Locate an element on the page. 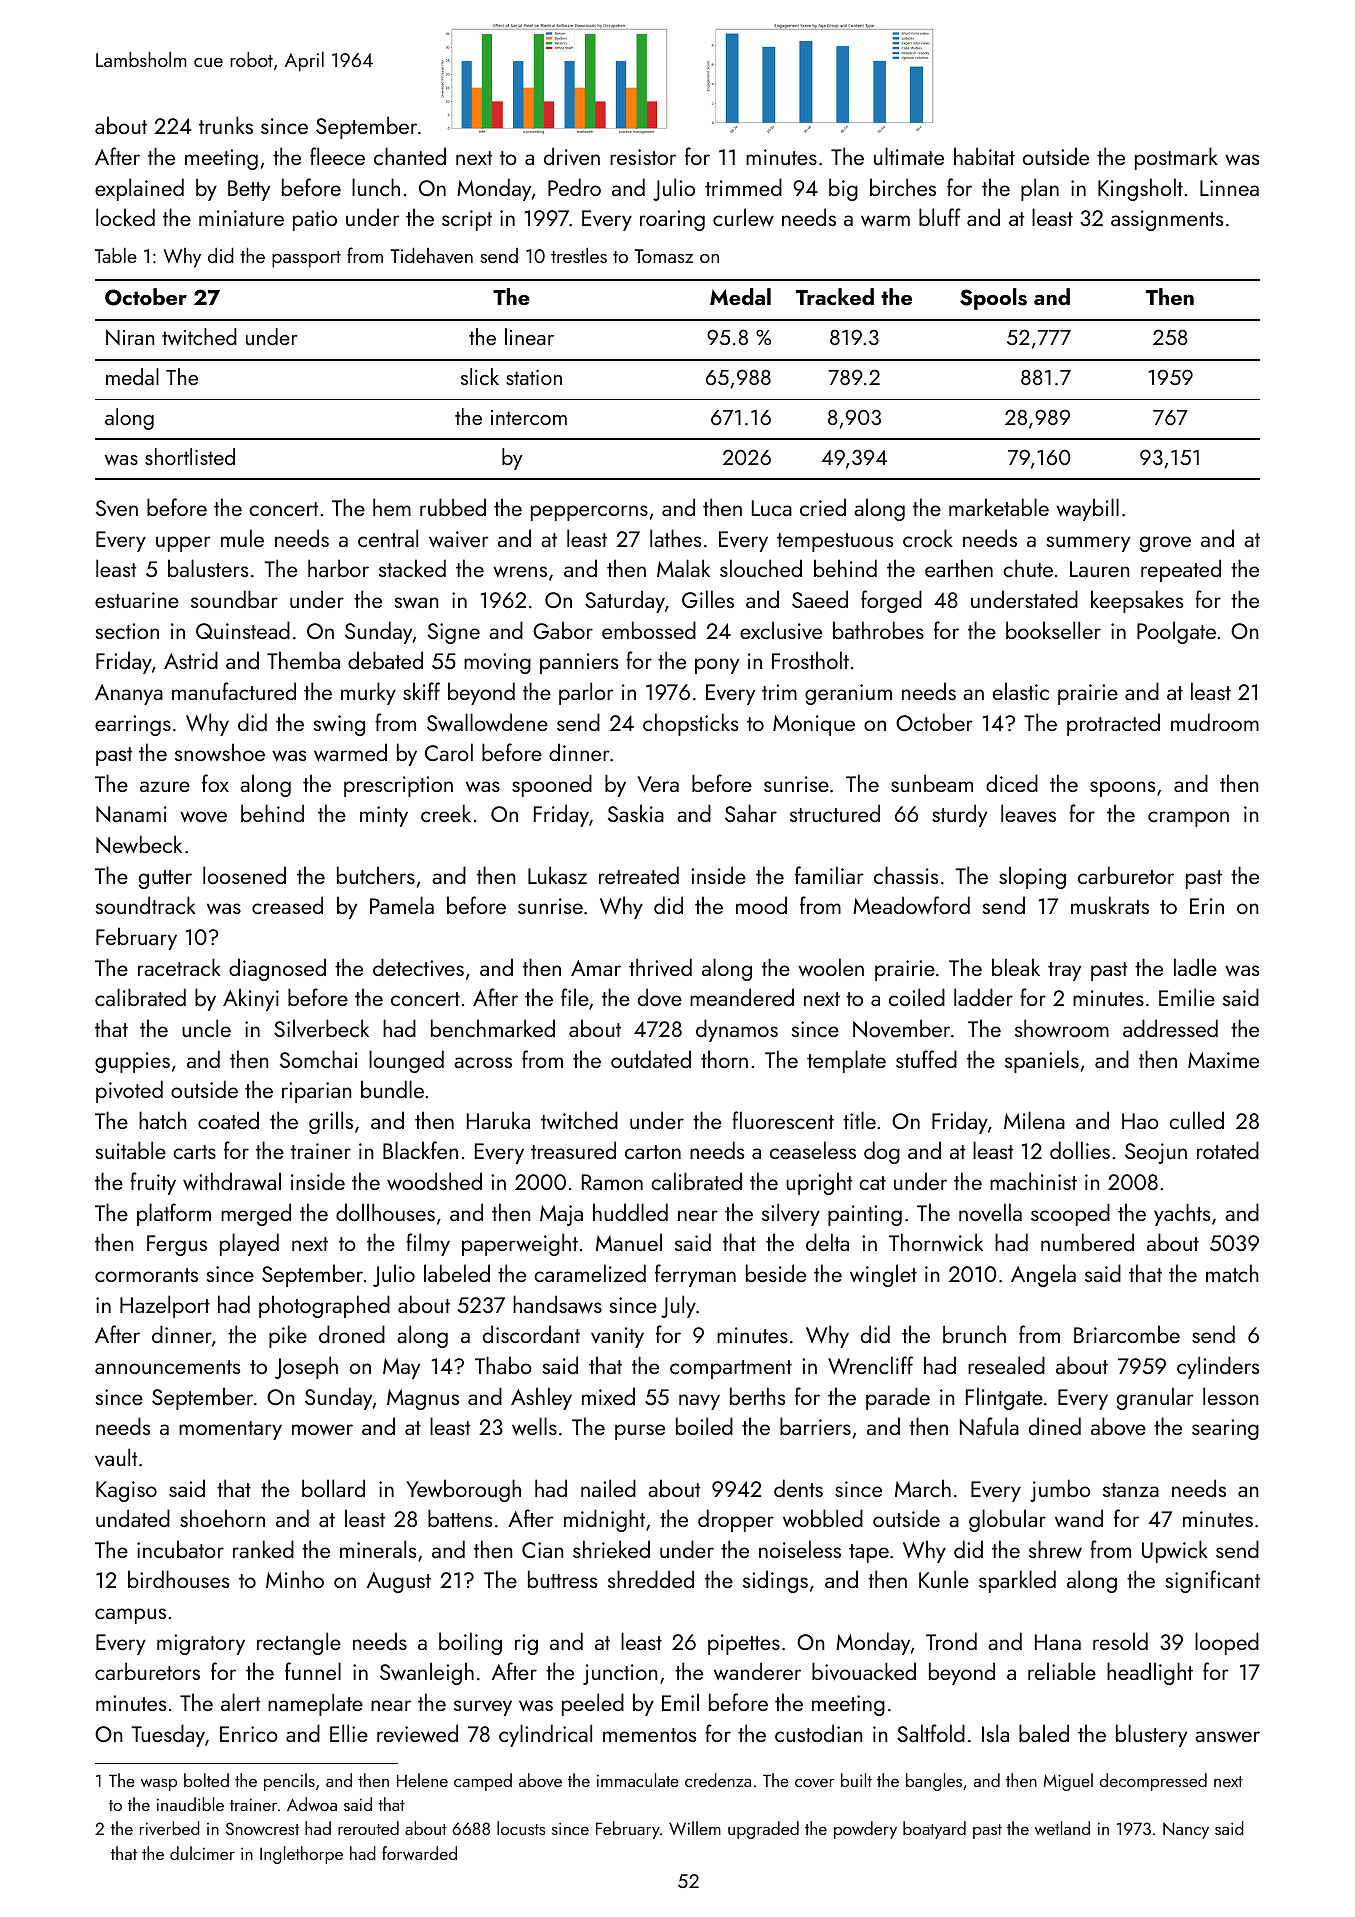 The width and height of the page is (1355, 1917). postmark is located at coordinates (1176, 158).
